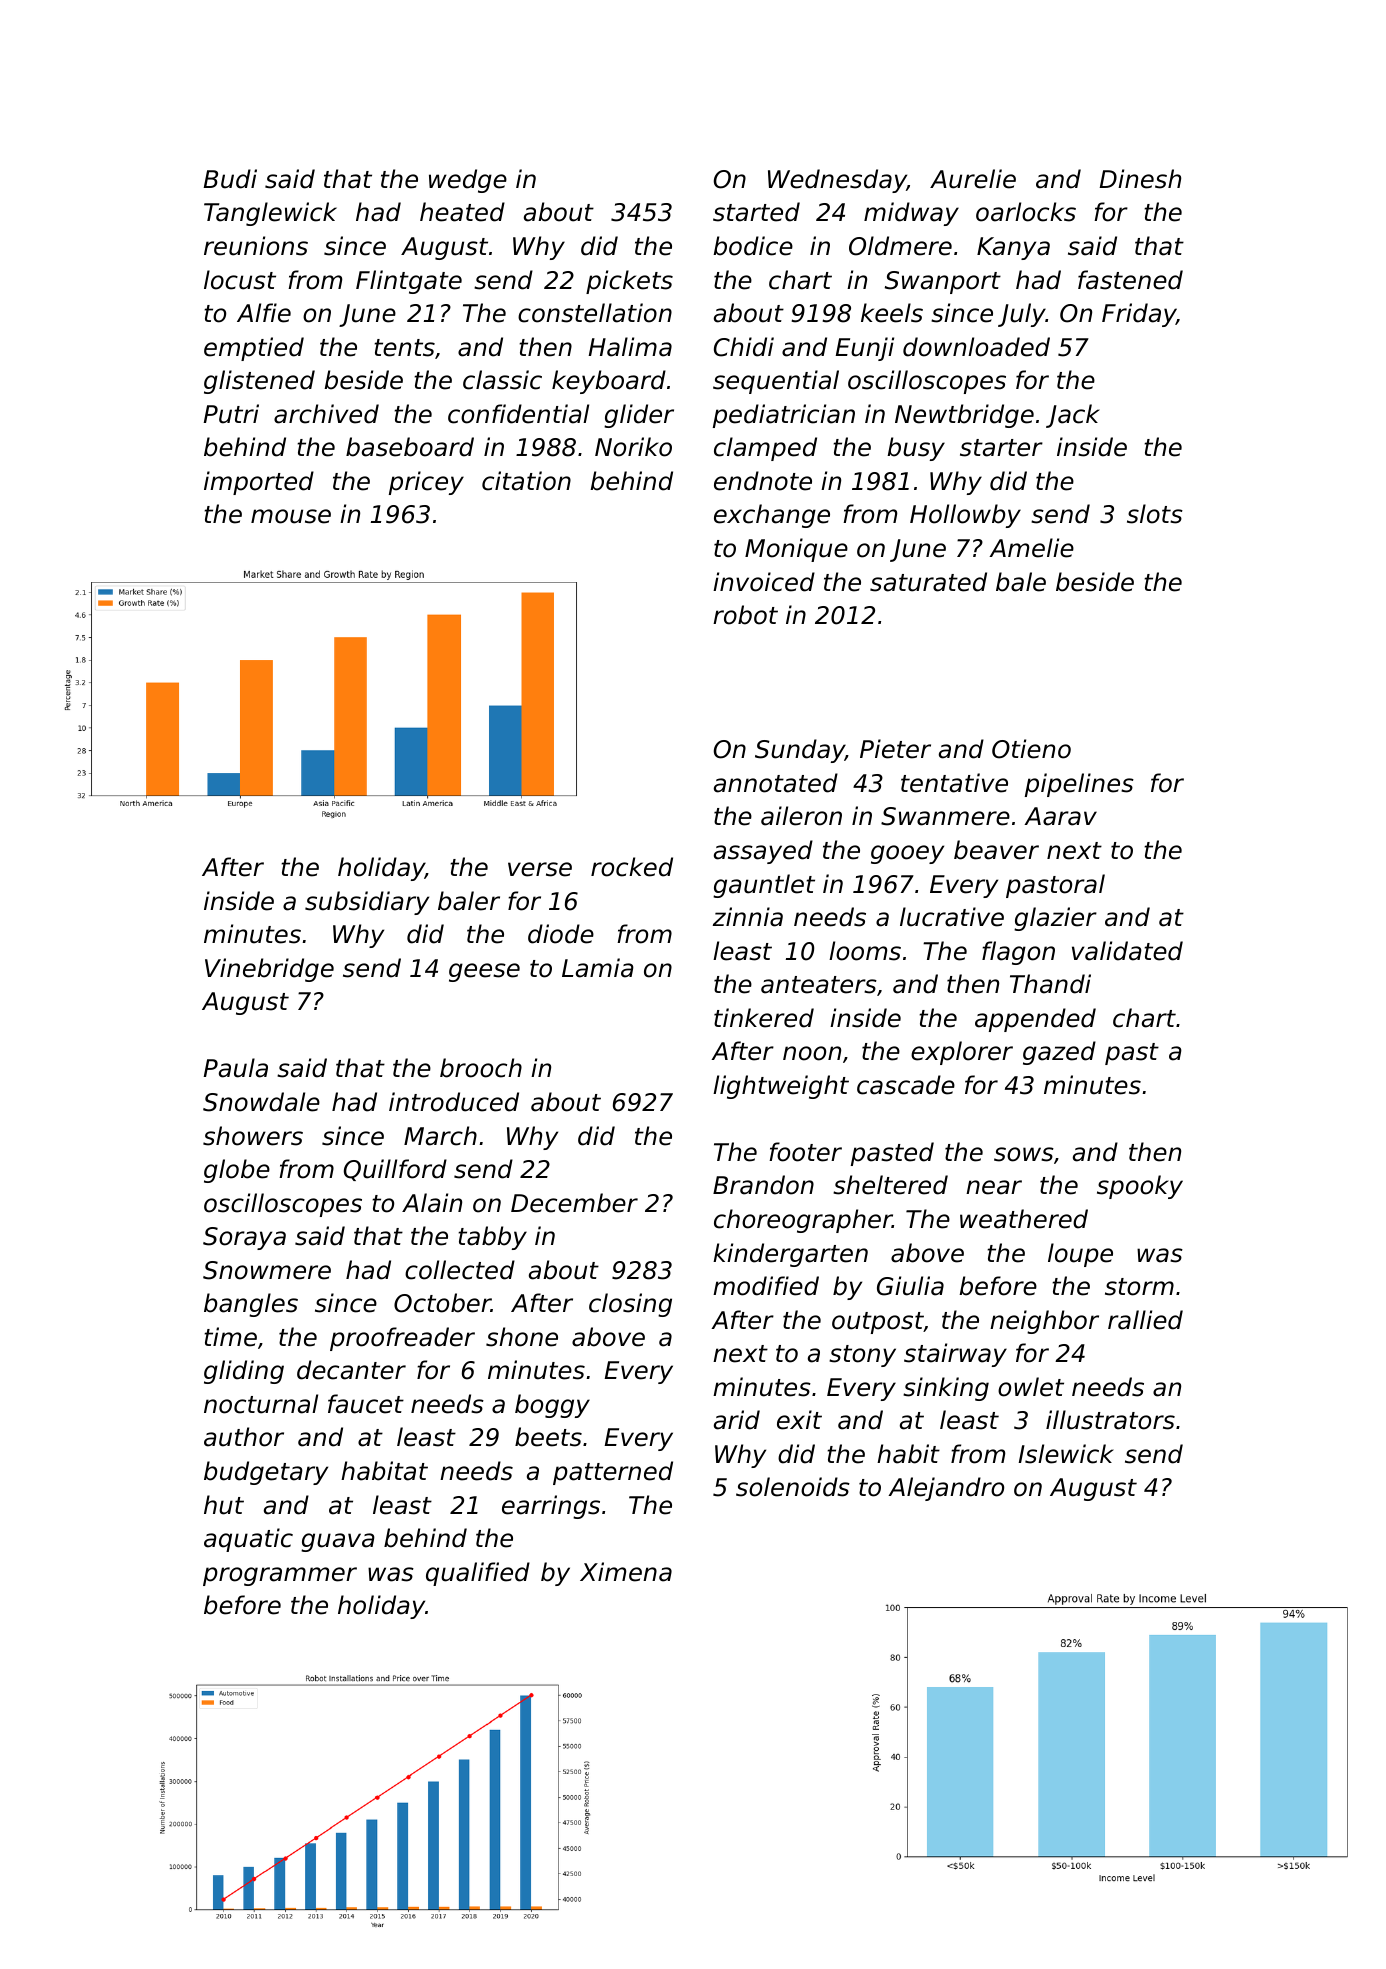  Describe the element at coordinates (462, 212) in the page. I see `heated` at that location.
